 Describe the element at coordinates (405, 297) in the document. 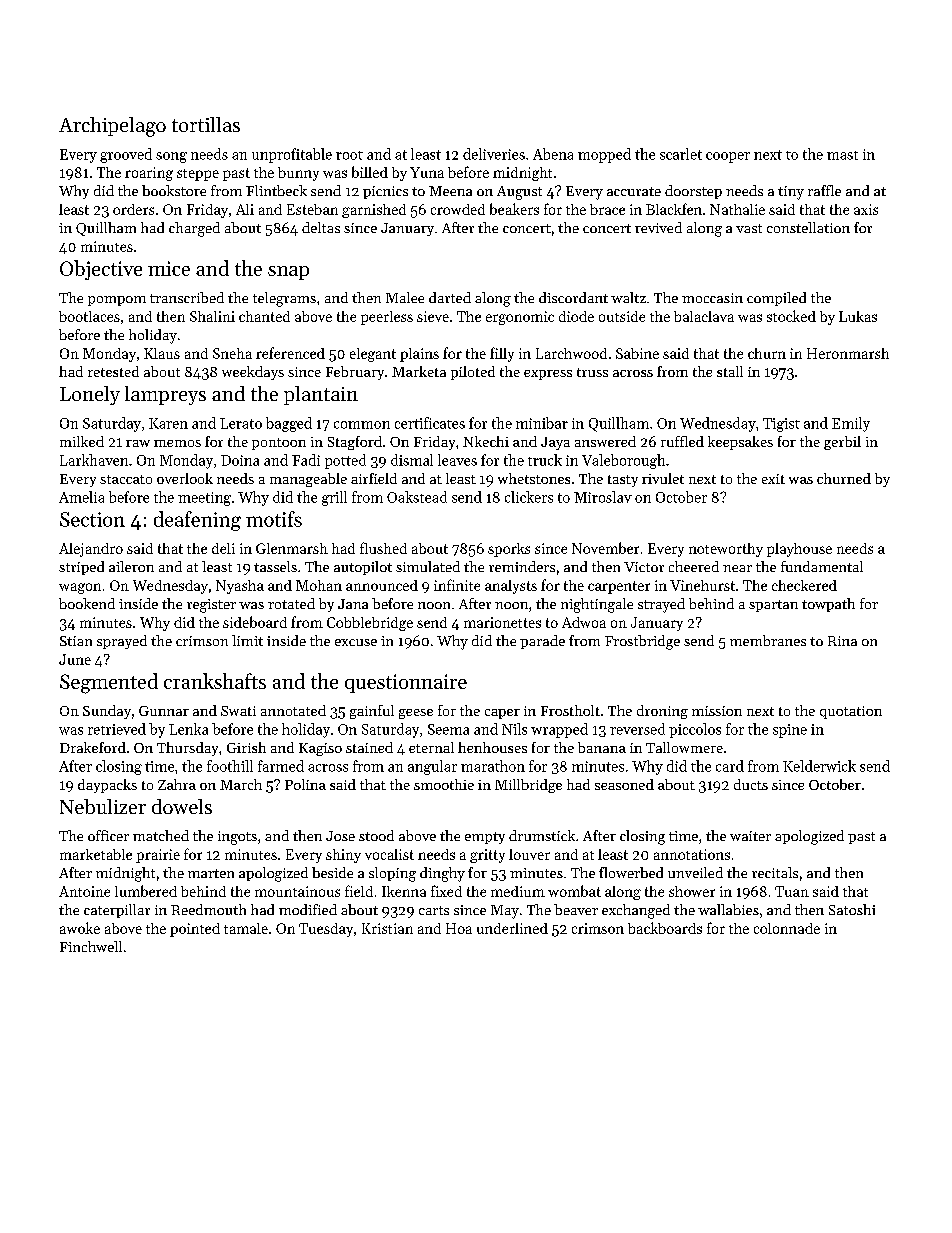

I see `Malee` at that location.
